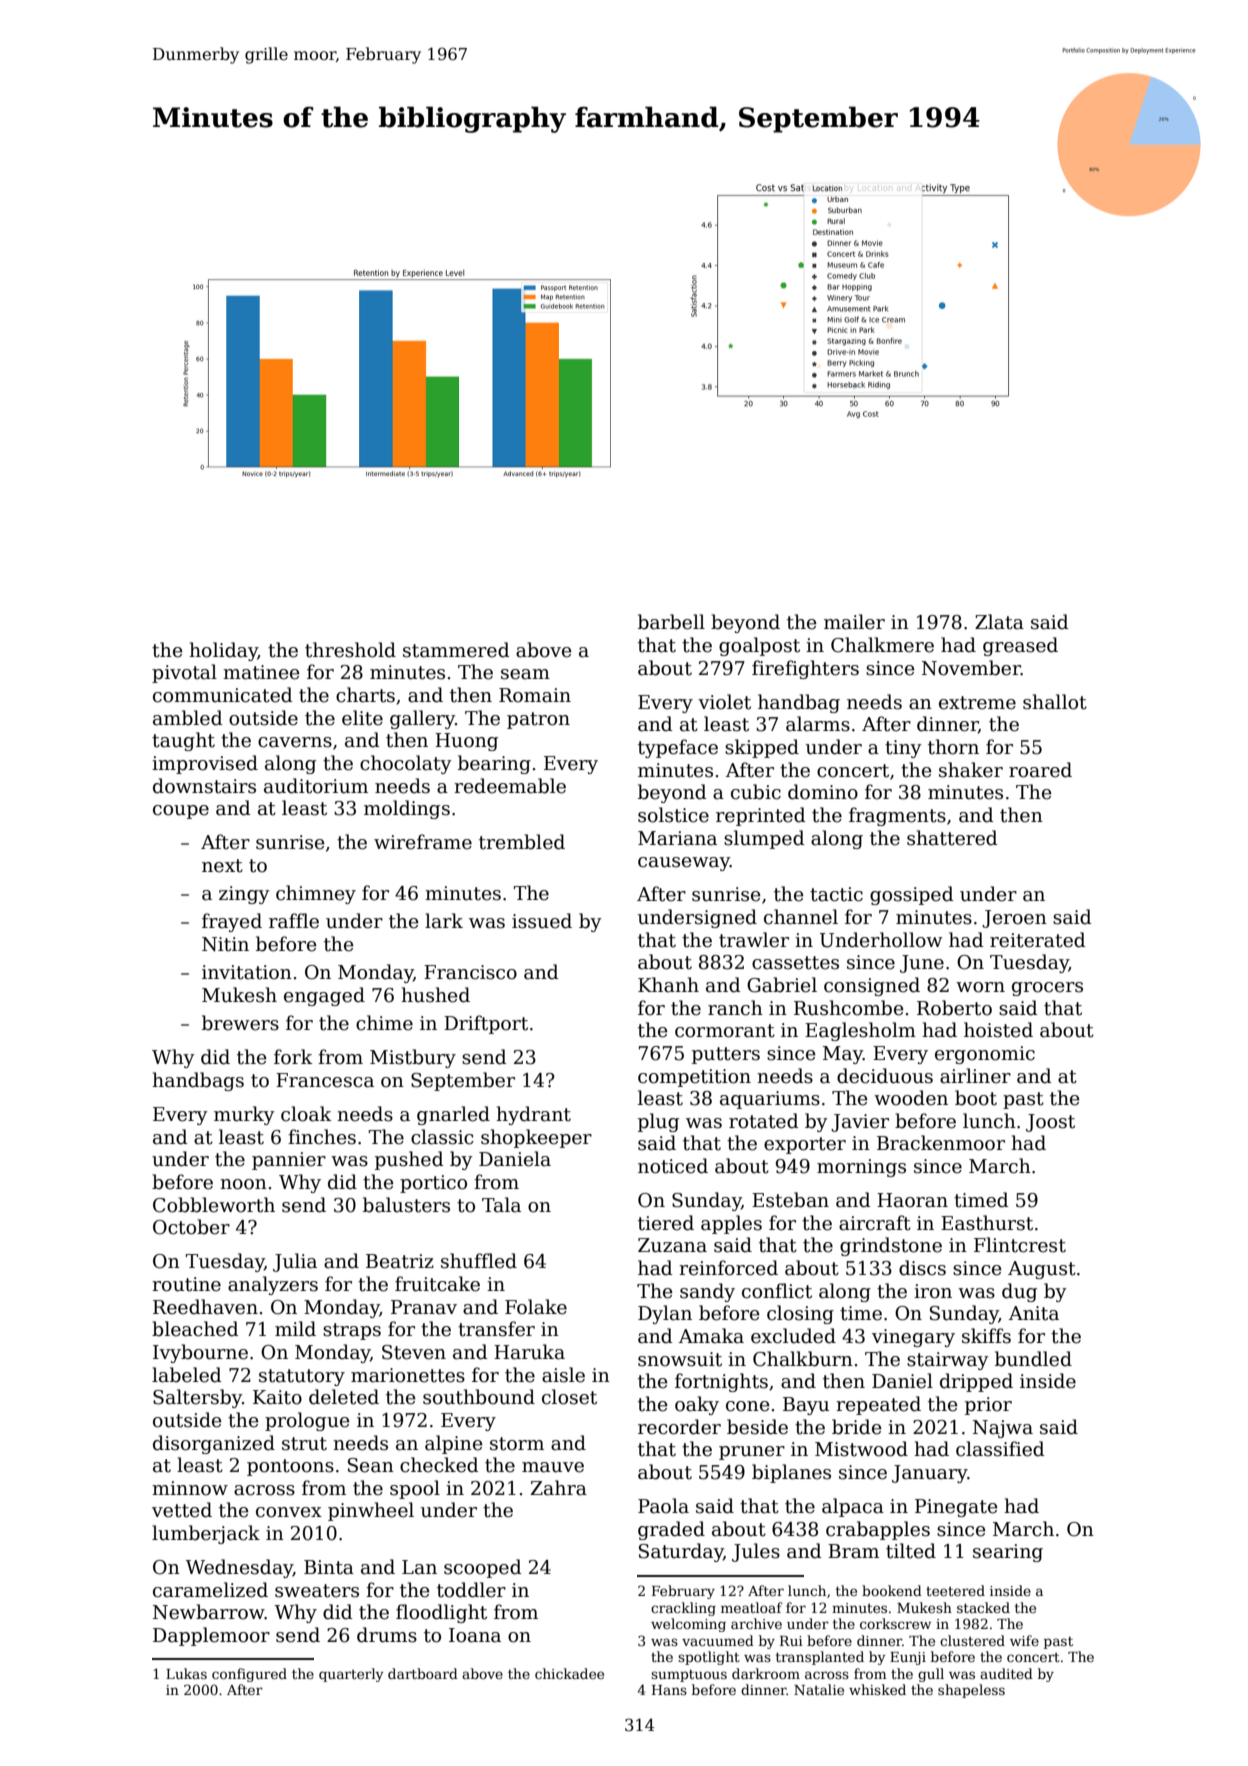  What do you see at coordinates (999, 622) in the page?
I see `Zlata` at bounding box center [999, 622].
